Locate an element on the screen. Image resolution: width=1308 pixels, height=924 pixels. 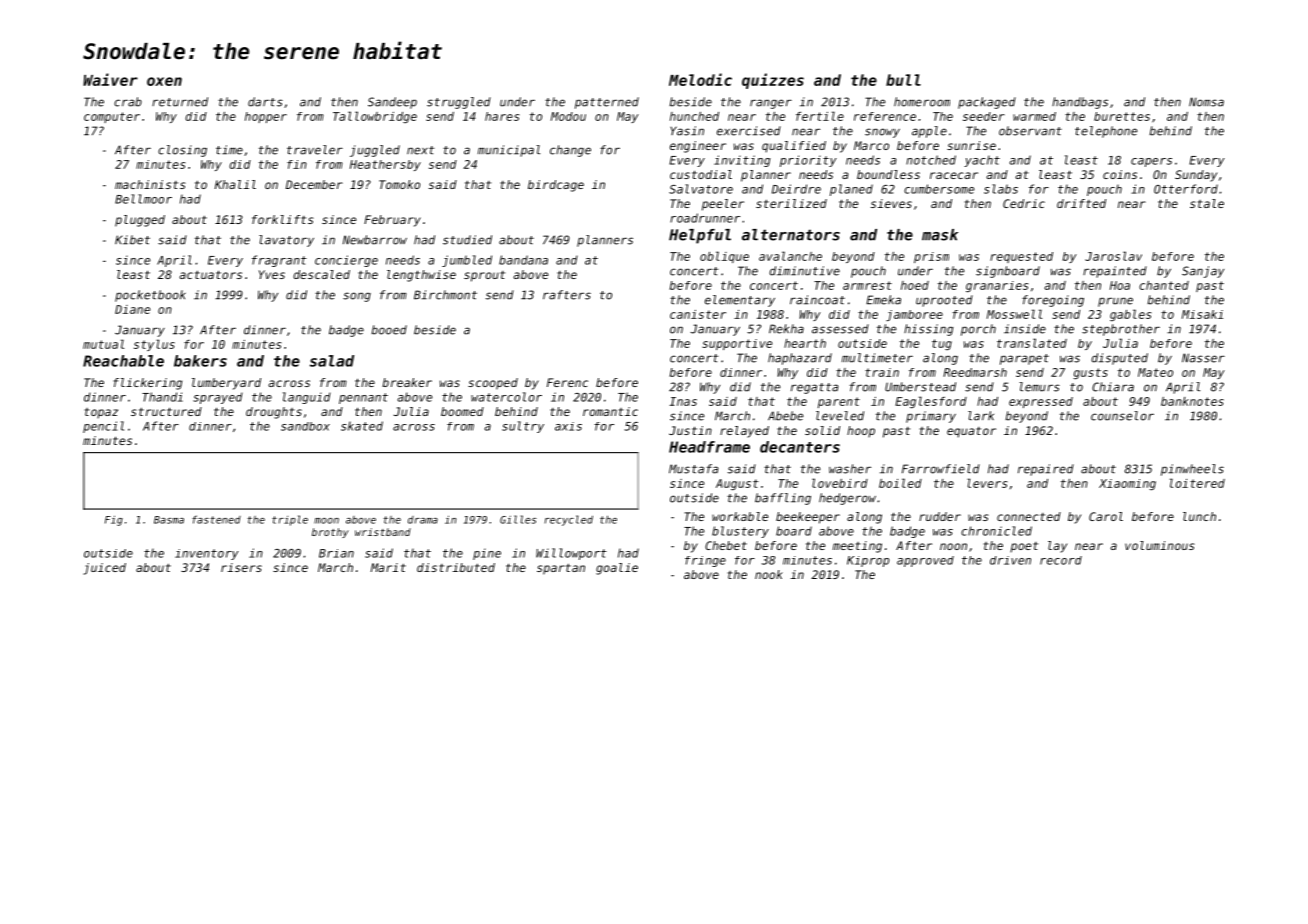
juiced is located at coordinates (104, 569).
